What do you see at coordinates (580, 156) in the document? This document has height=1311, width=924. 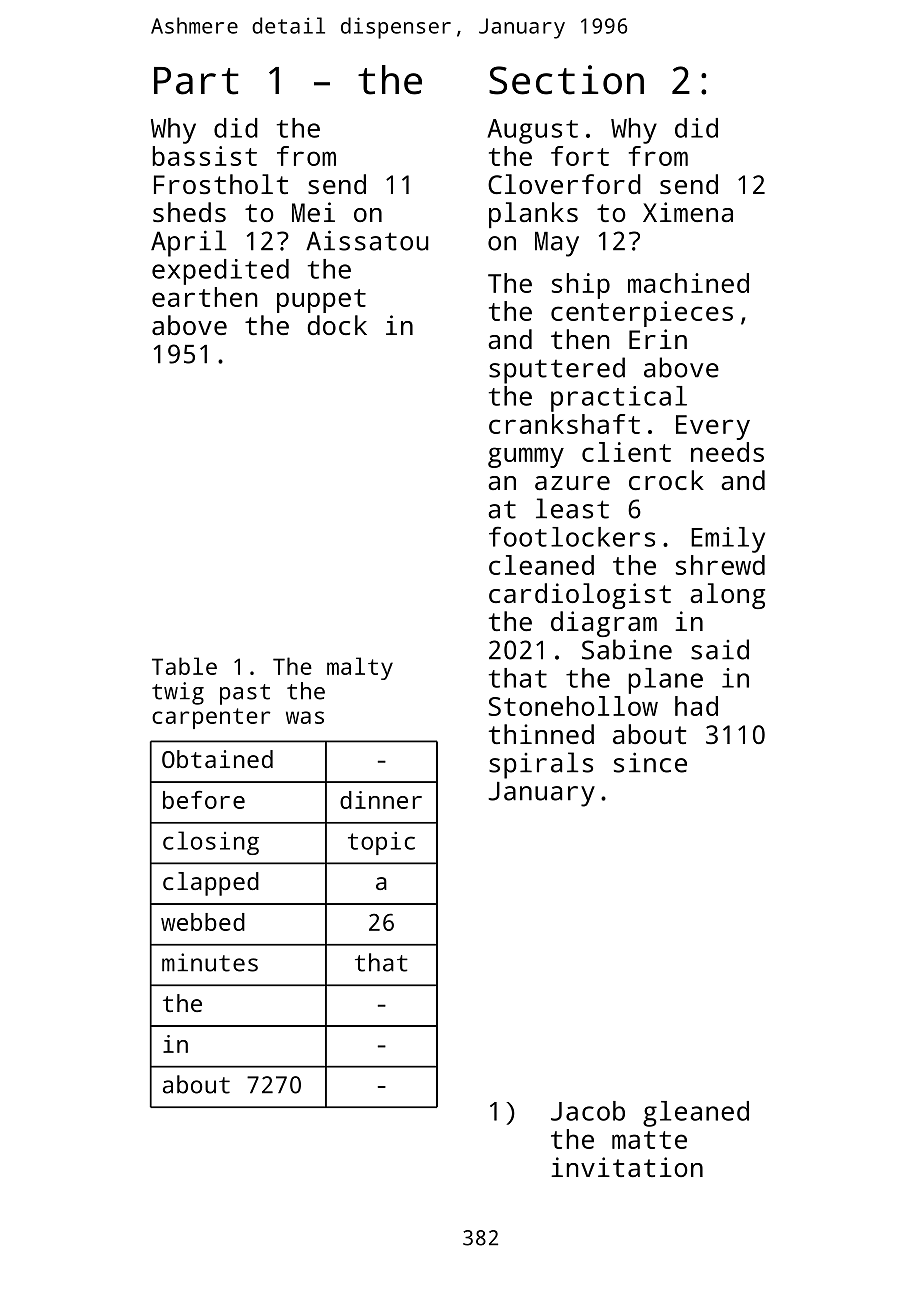 I see `fort` at bounding box center [580, 156].
